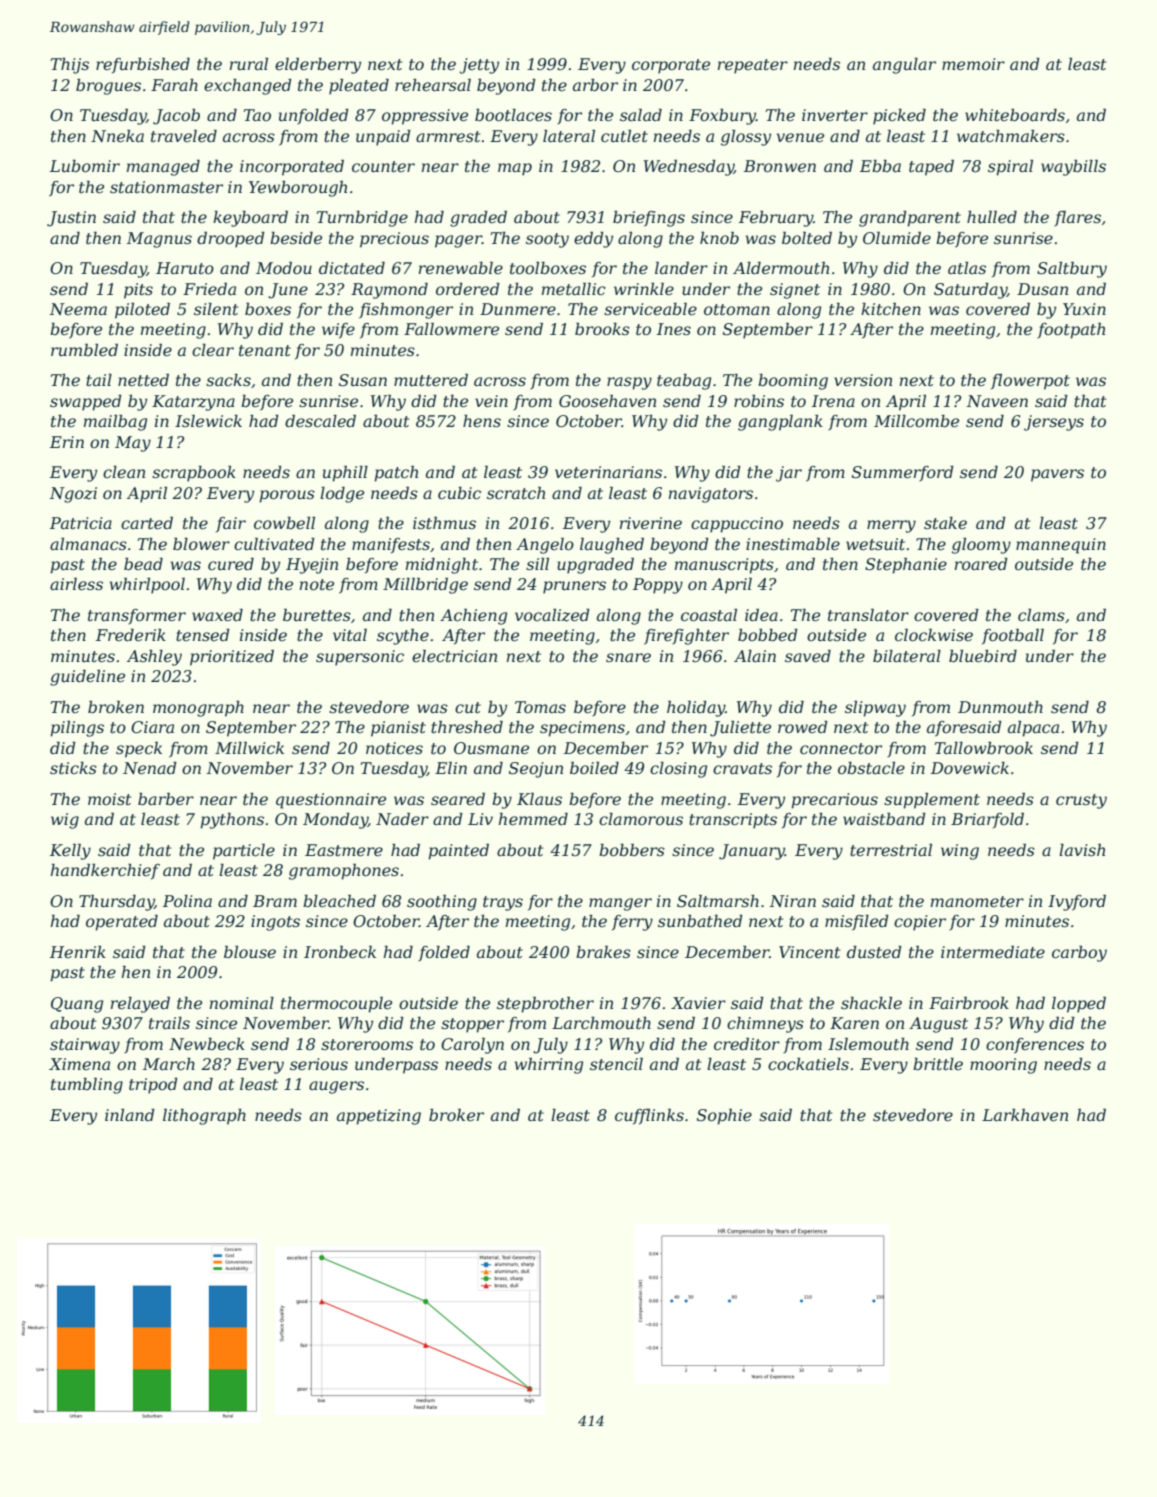  What do you see at coordinates (284, 523) in the screenshot?
I see `cowbell` at bounding box center [284, 523].
